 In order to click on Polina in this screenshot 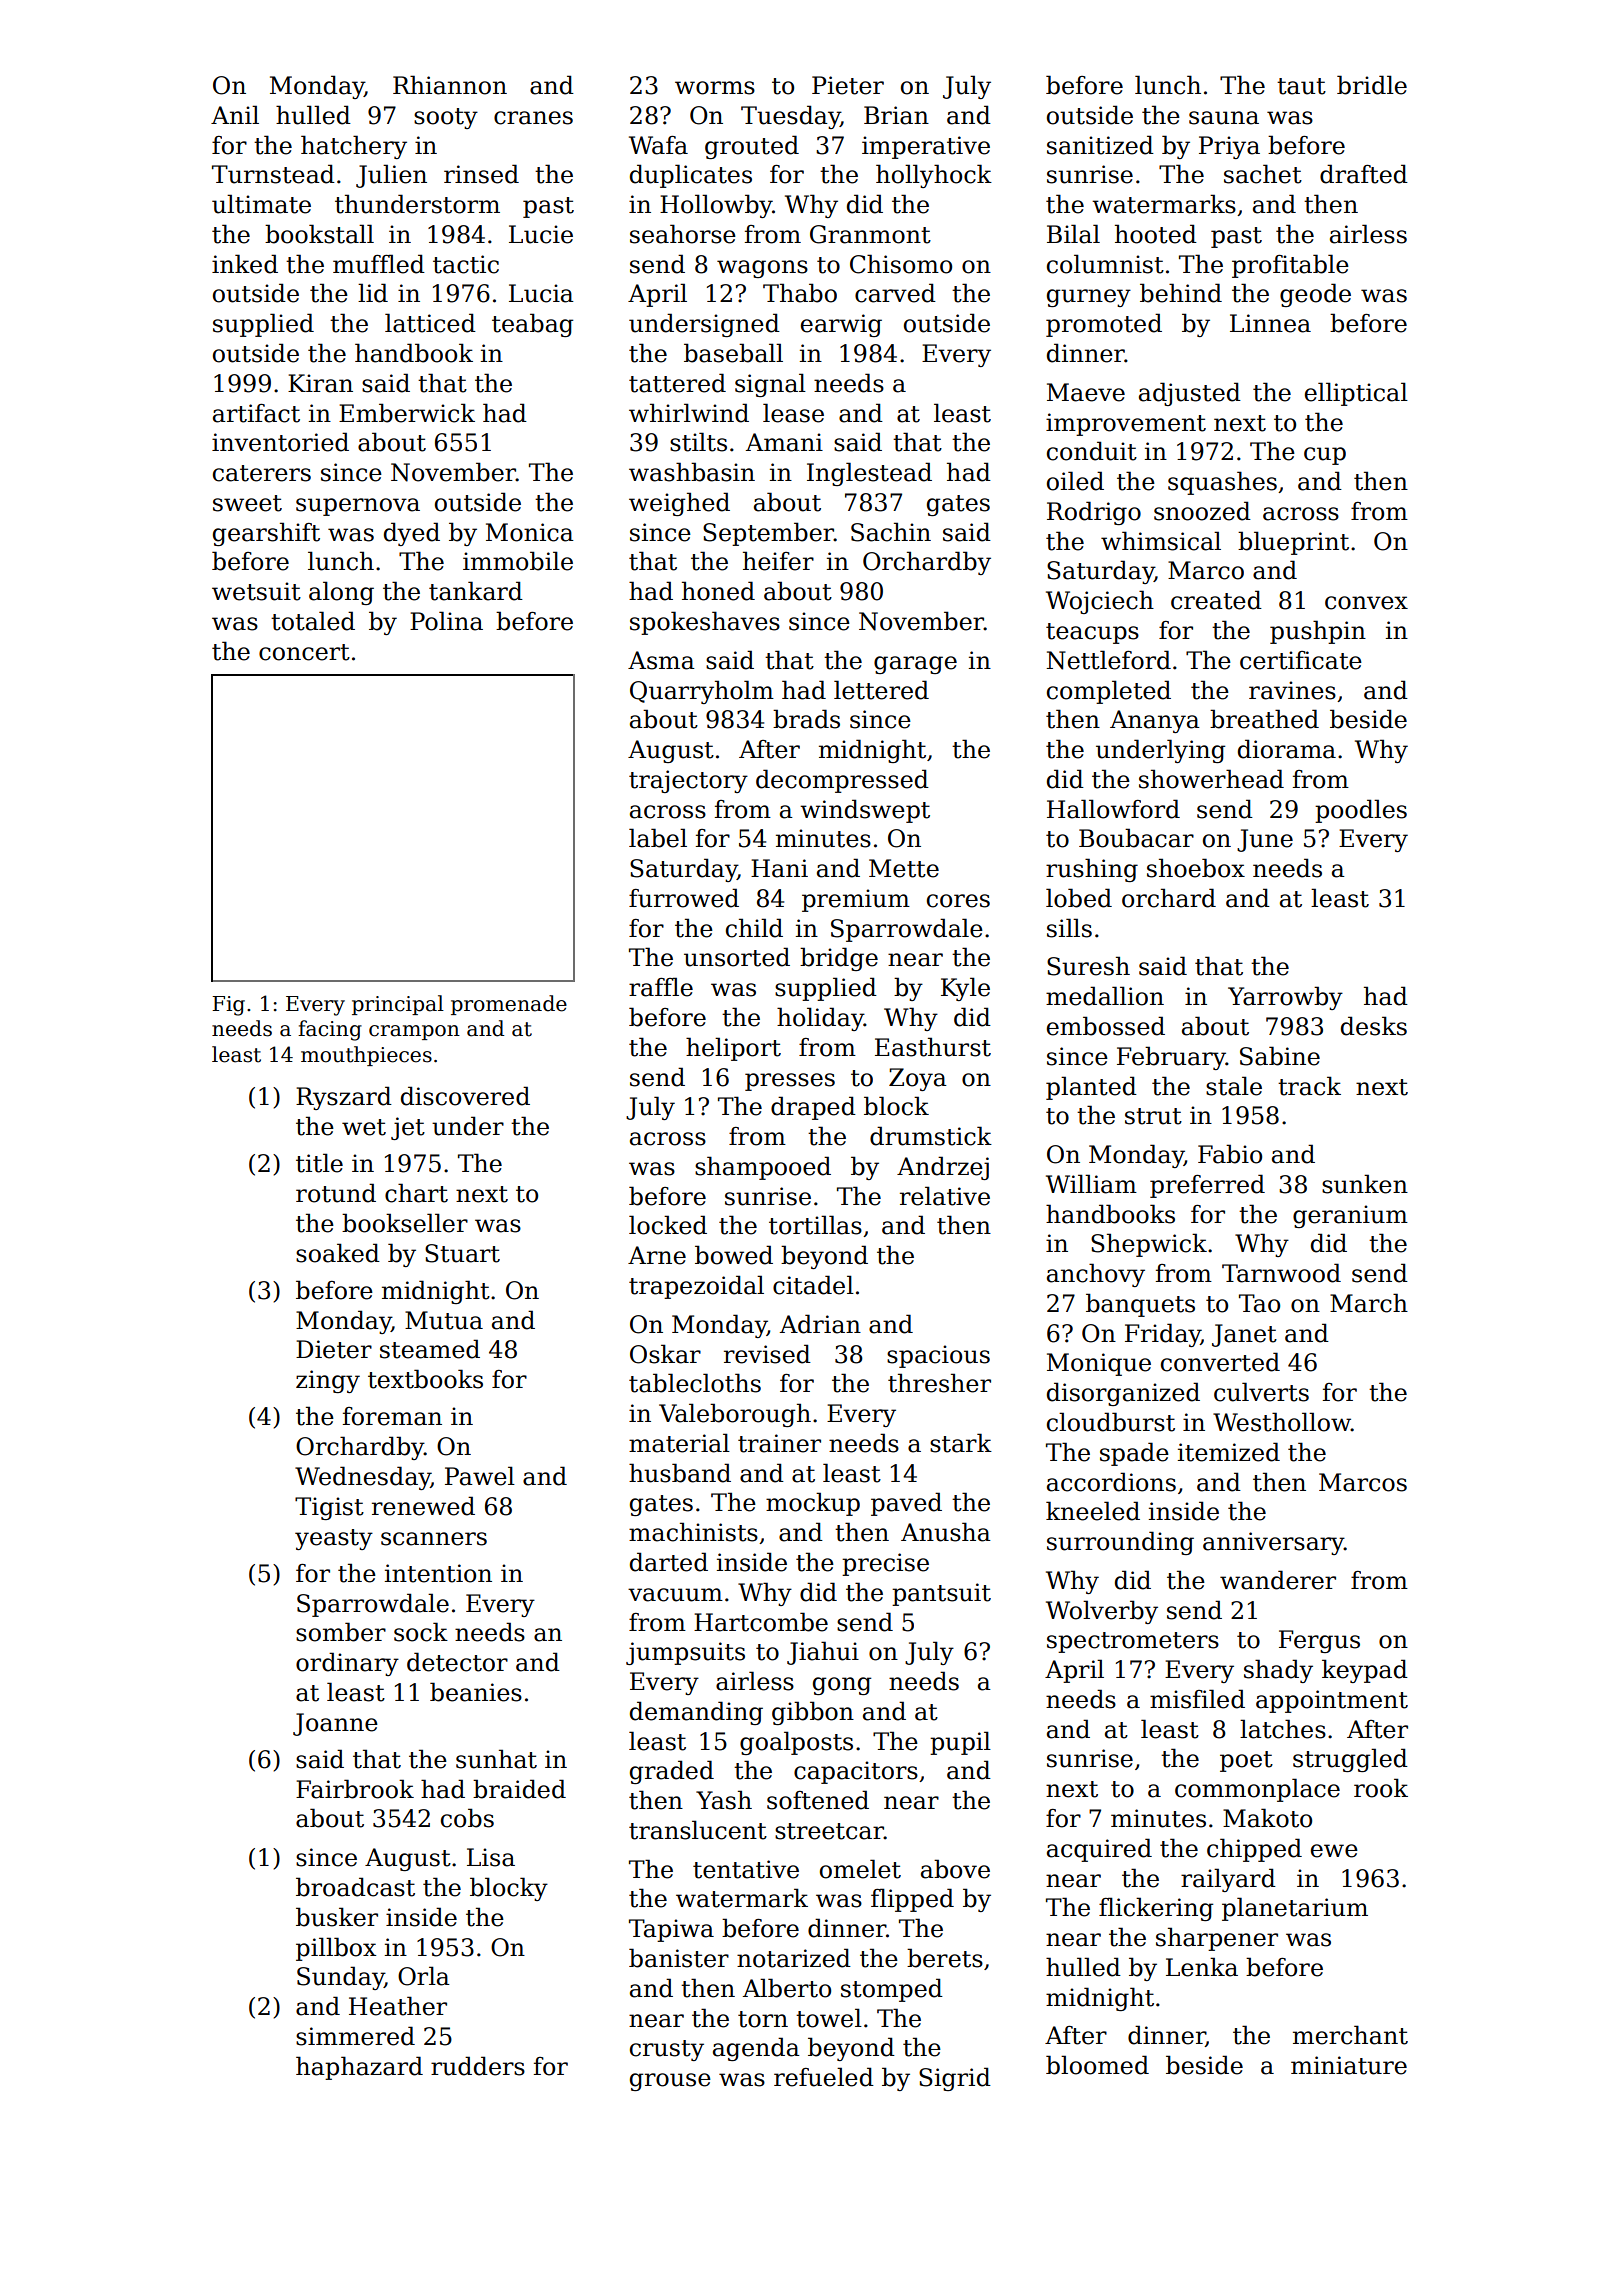, I will do `click(446, 621)`.
